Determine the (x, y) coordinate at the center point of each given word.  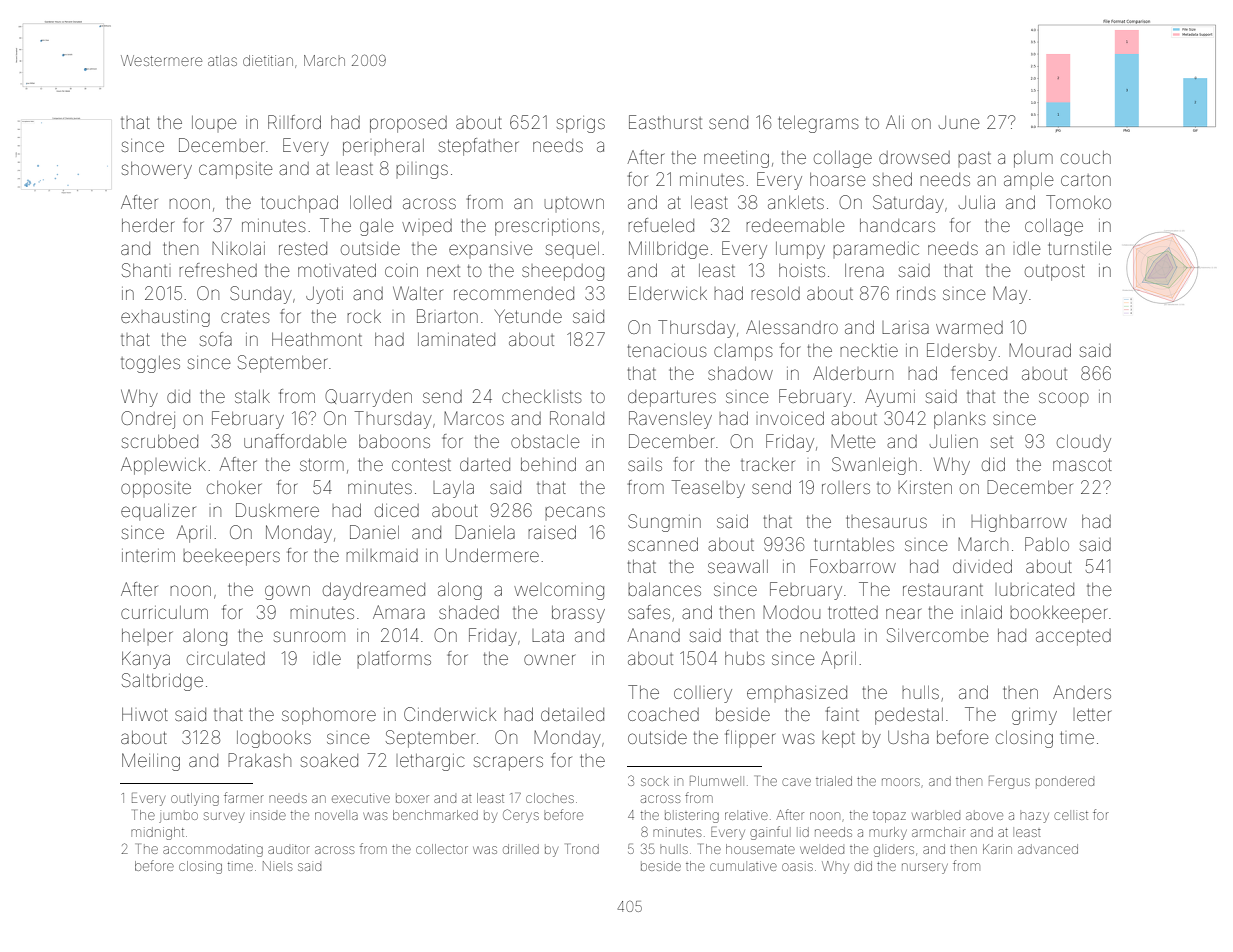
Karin (997, 849)
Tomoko (1078, 202)
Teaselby (708, 489)
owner (549, 659)
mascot (1082, 465)
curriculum (164, 612)
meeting (736, 159)
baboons (394, 441)
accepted (1073, 637)
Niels (277, 866)
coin (401, 270)
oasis (797, 867)
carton (1086, 180)
